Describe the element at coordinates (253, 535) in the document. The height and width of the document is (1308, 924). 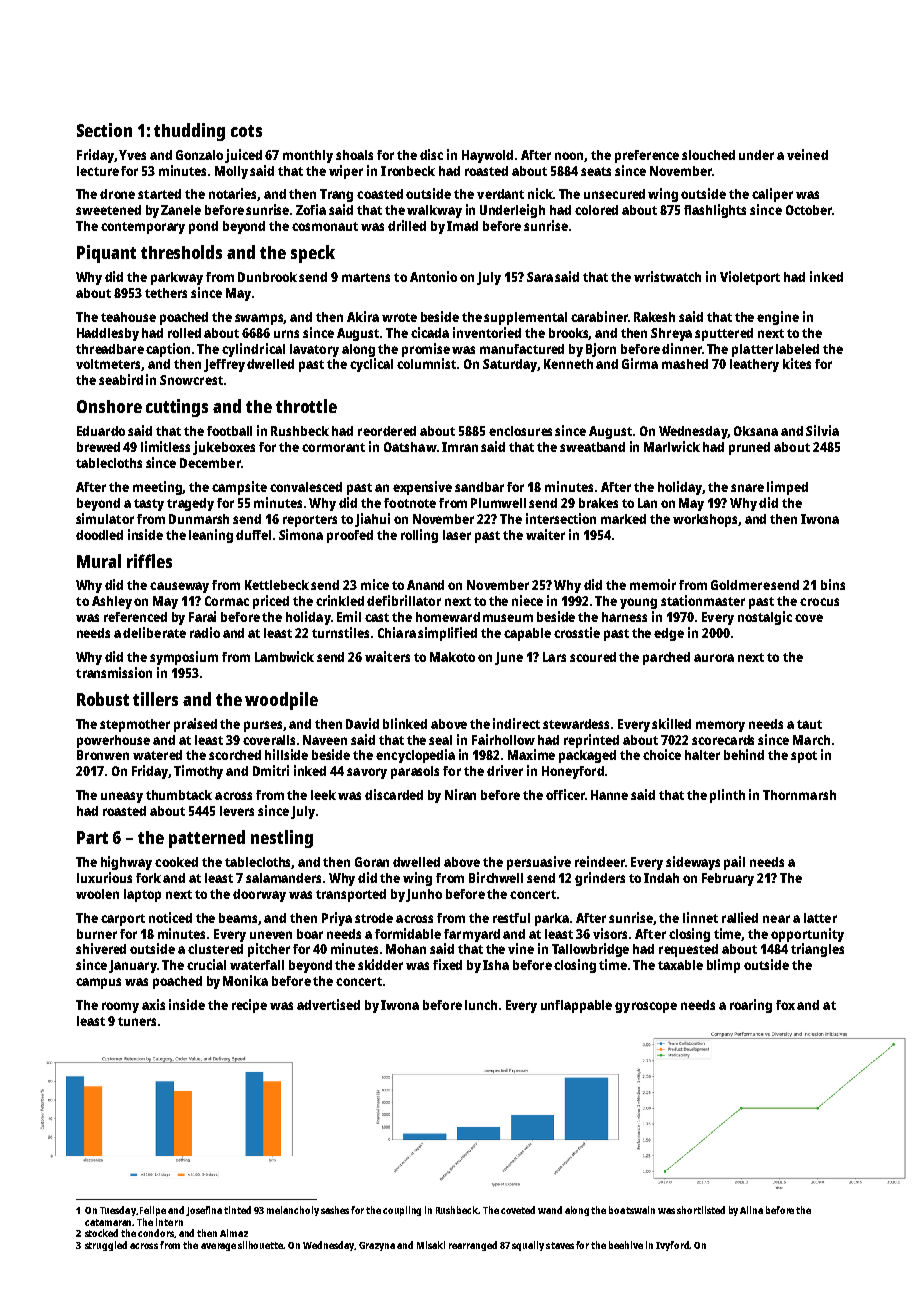
I see `duffel` at that location.
